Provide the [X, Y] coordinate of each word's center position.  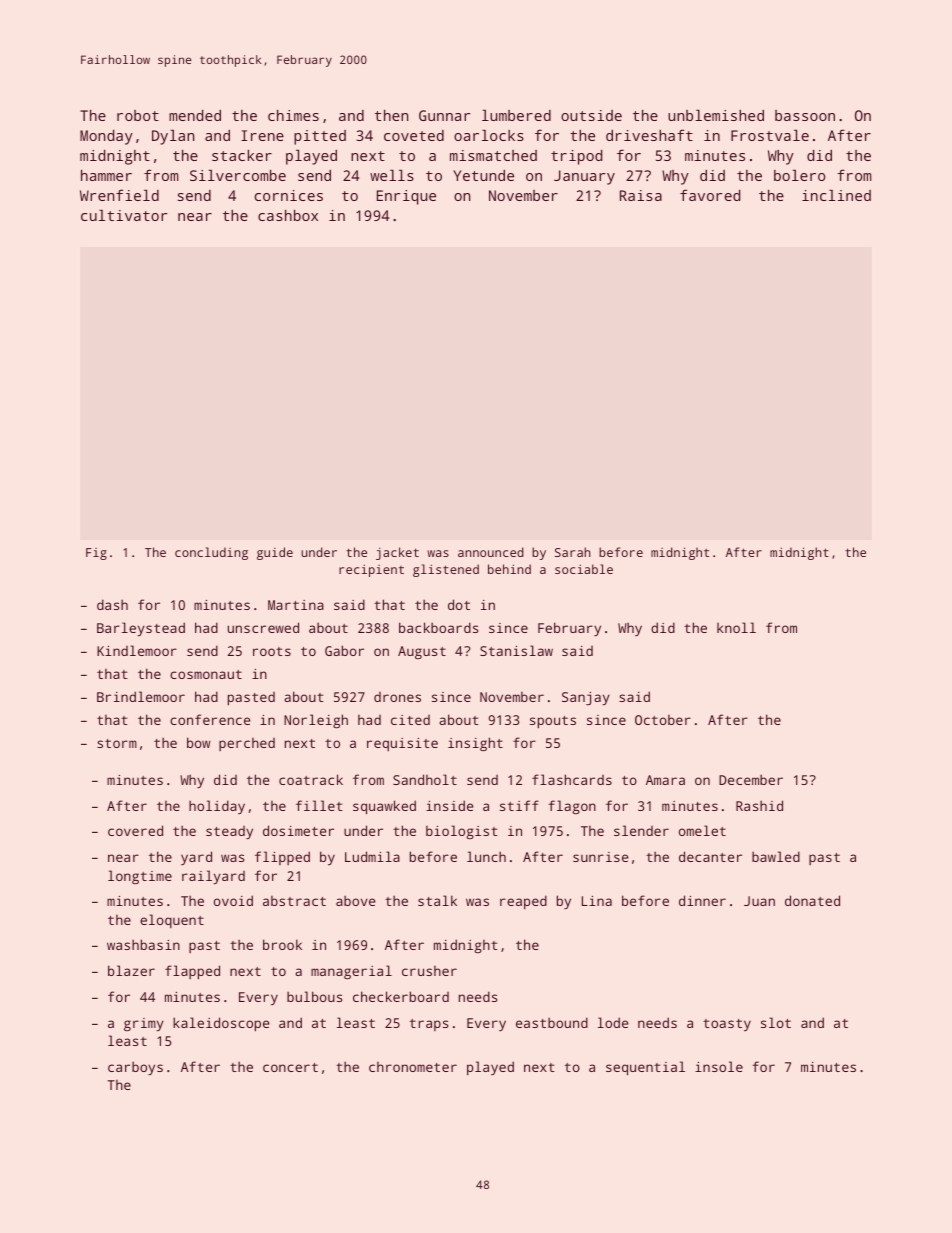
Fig [96, 554]
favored [710, 195]
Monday [106, 137]
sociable [584, 569]
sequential [645, 1068]
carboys [135, 1068]
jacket [397, 553]
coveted [414, 135]
